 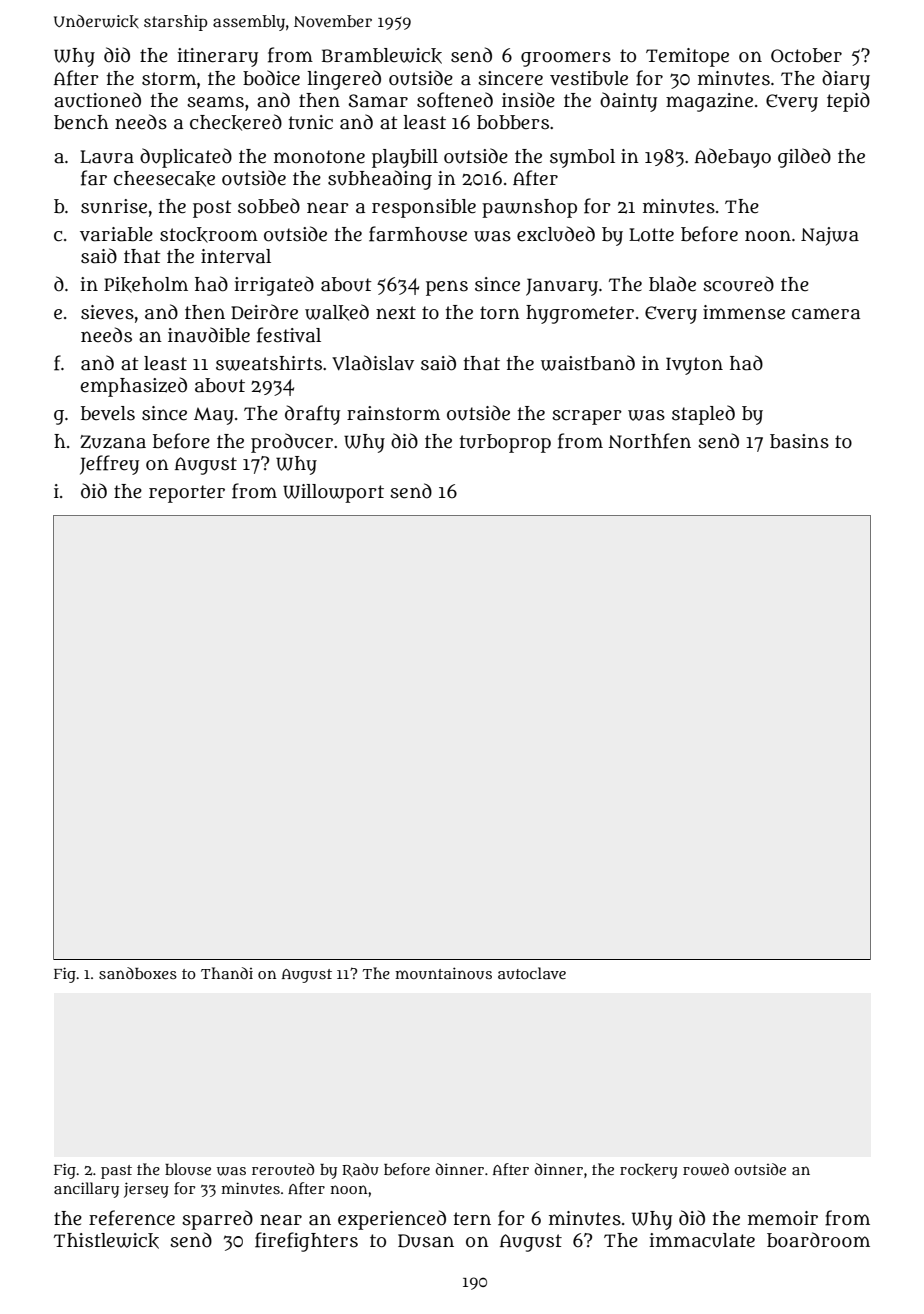 I want to click on Vladislav, so click(x=373, y=363).
